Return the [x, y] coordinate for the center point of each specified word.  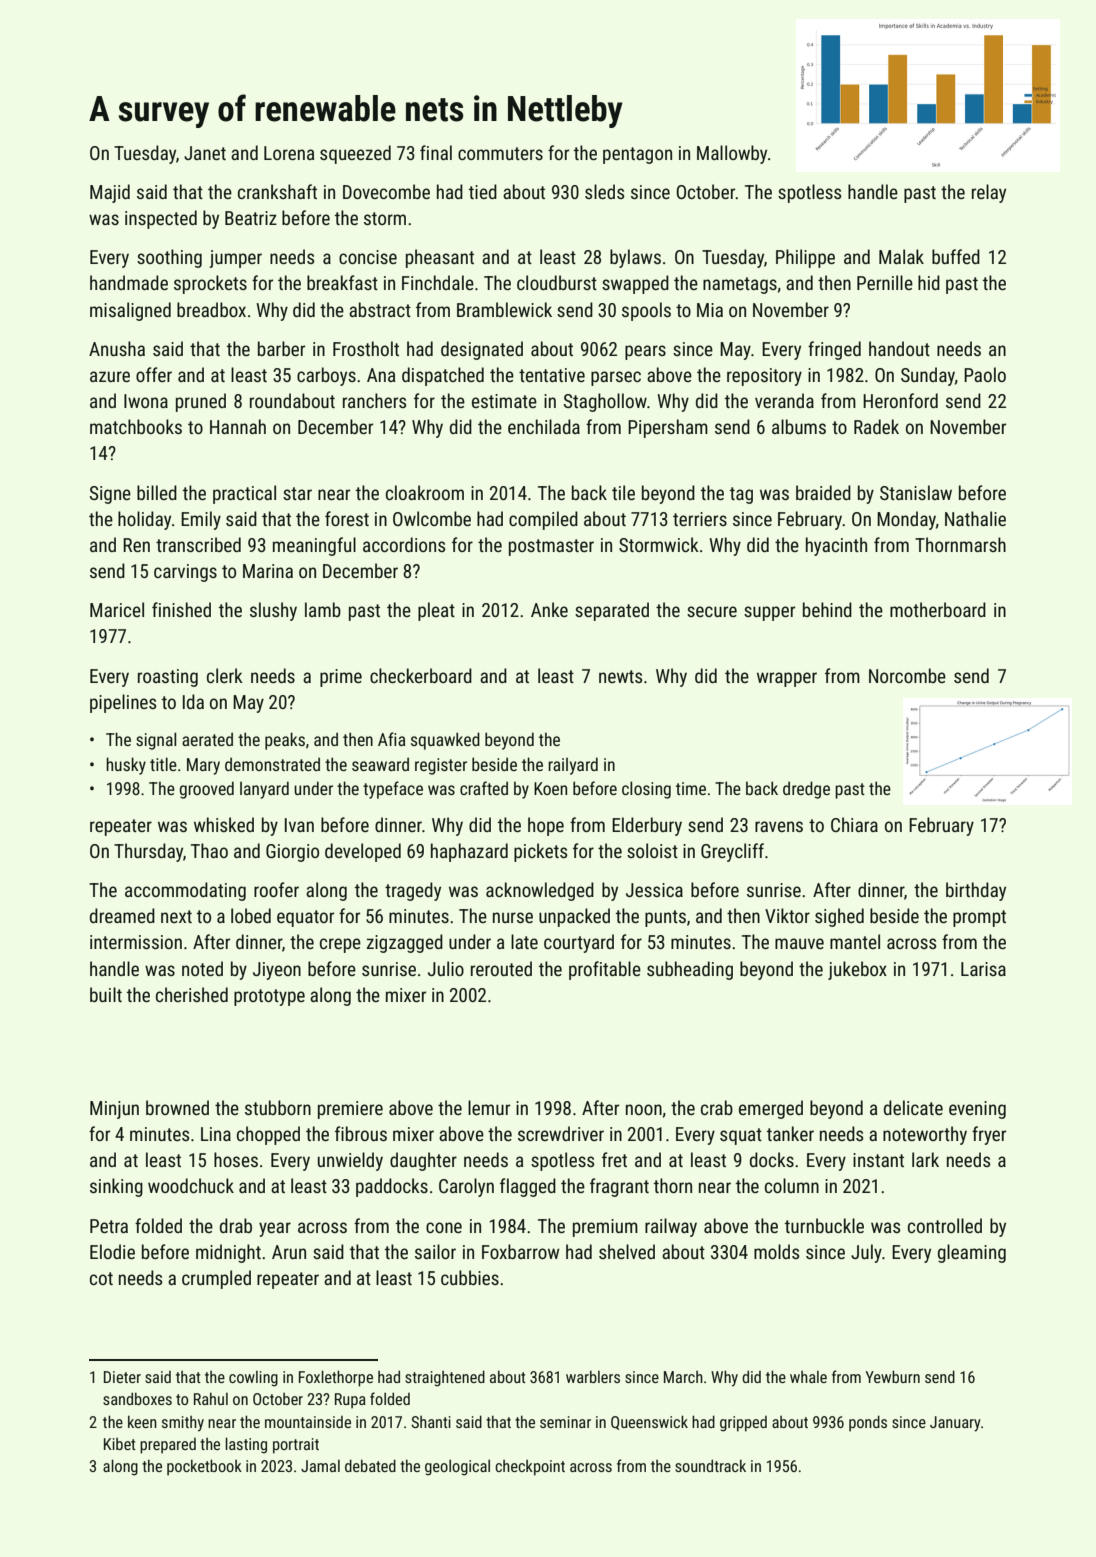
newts [620, 676]
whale [808, 1377]
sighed [839, 917]
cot [101, 1278]
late [524, 941]
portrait [296, 1446]
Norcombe [907, 675]
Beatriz [251, 218]
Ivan [299, 825]
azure [110, 376]
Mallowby [732, 154]
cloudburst [557, 282]
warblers [593, 1376]
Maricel [117, 609]
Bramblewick [504, 309]
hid [929, 282]
